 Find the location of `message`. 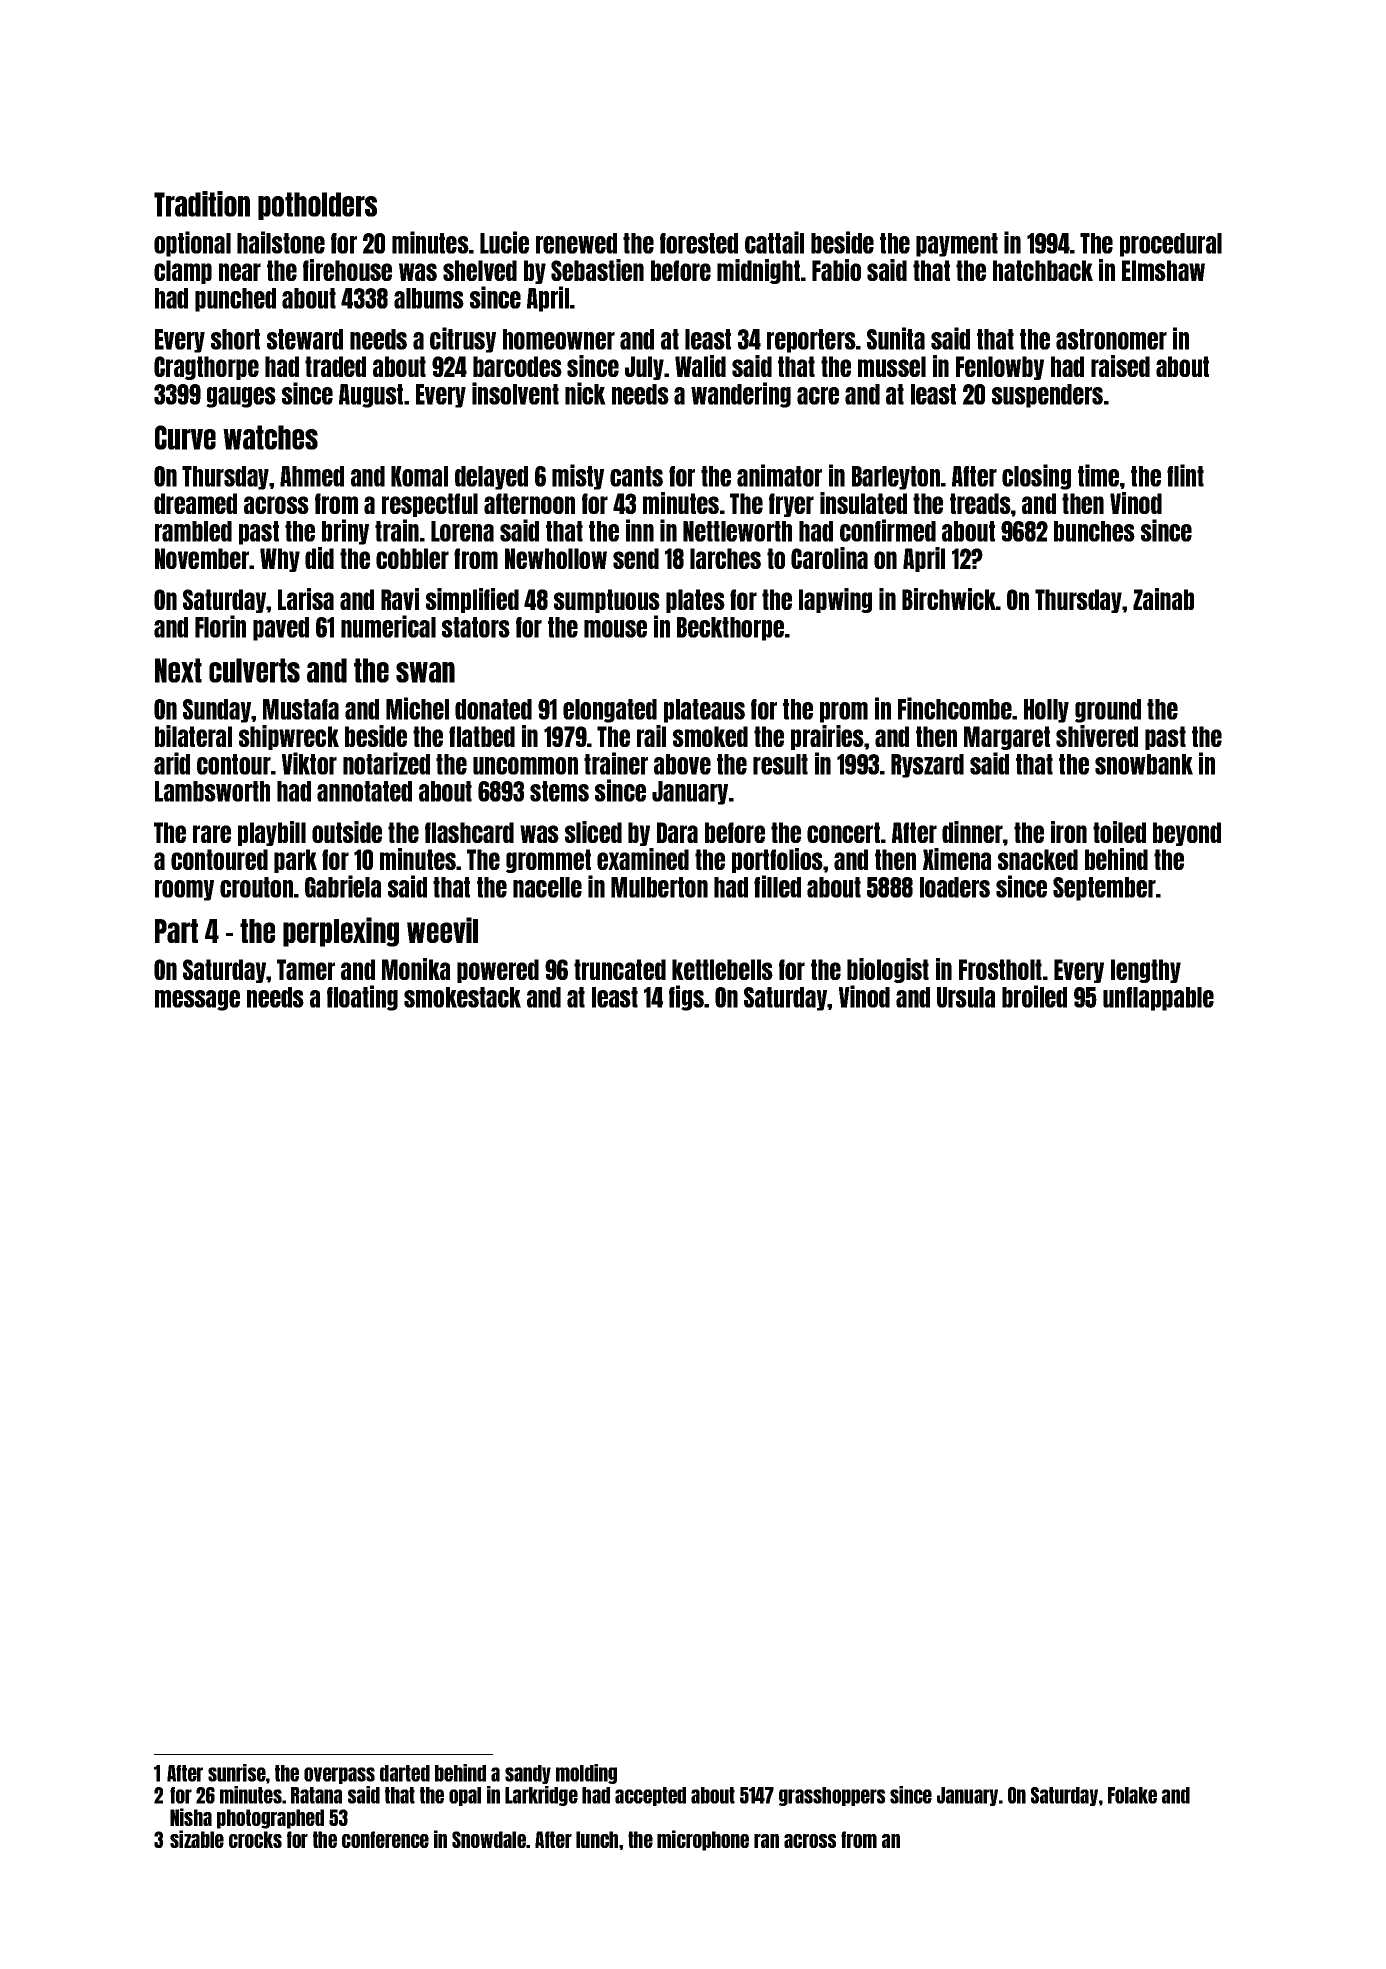

message is located at coordinates (197, 1000).
